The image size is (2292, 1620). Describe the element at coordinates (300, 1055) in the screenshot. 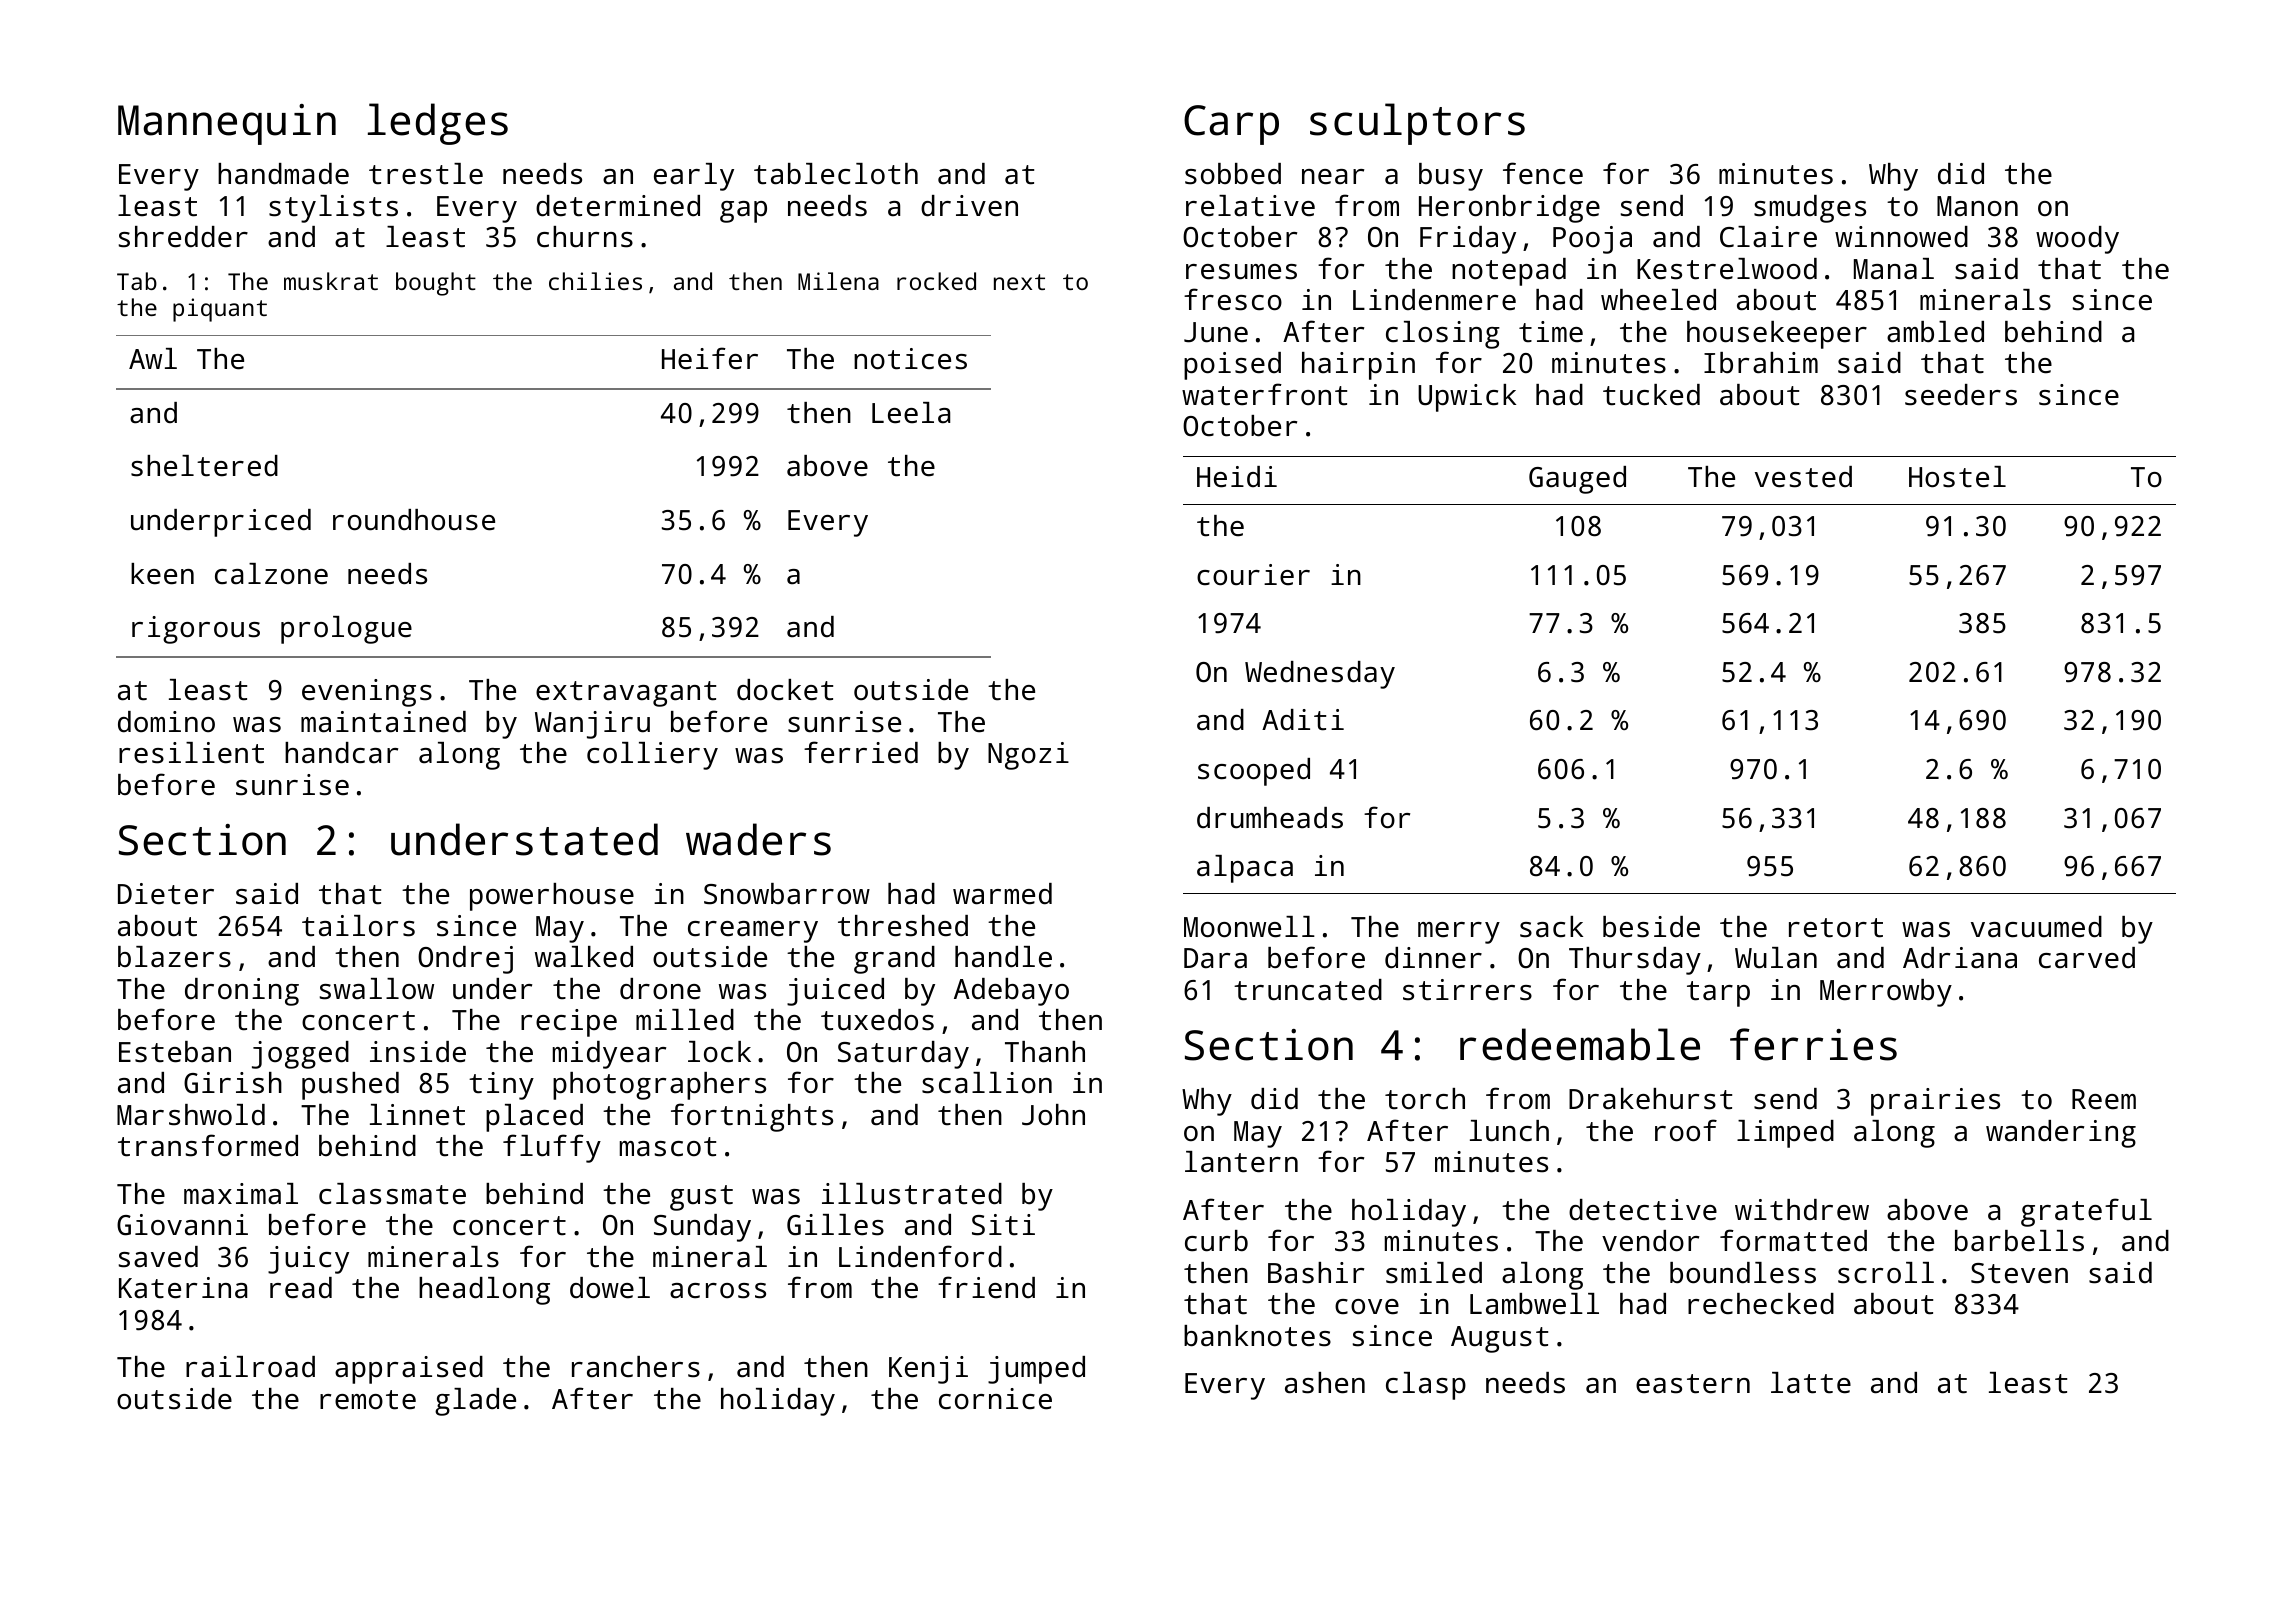

I see `jogged` at that location.
